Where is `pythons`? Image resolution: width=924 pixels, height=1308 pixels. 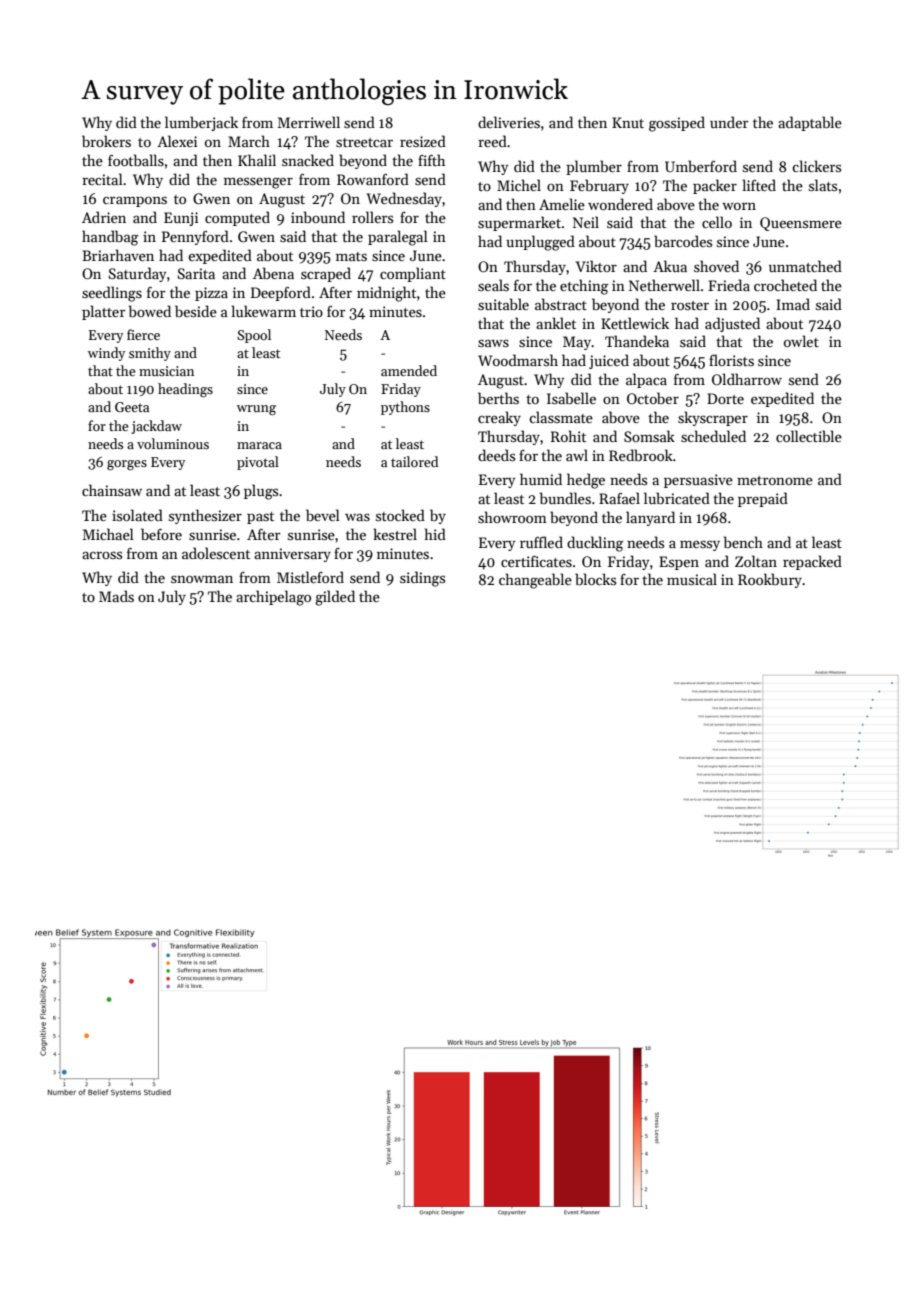 pythons is located at coordinates (405, 408).
